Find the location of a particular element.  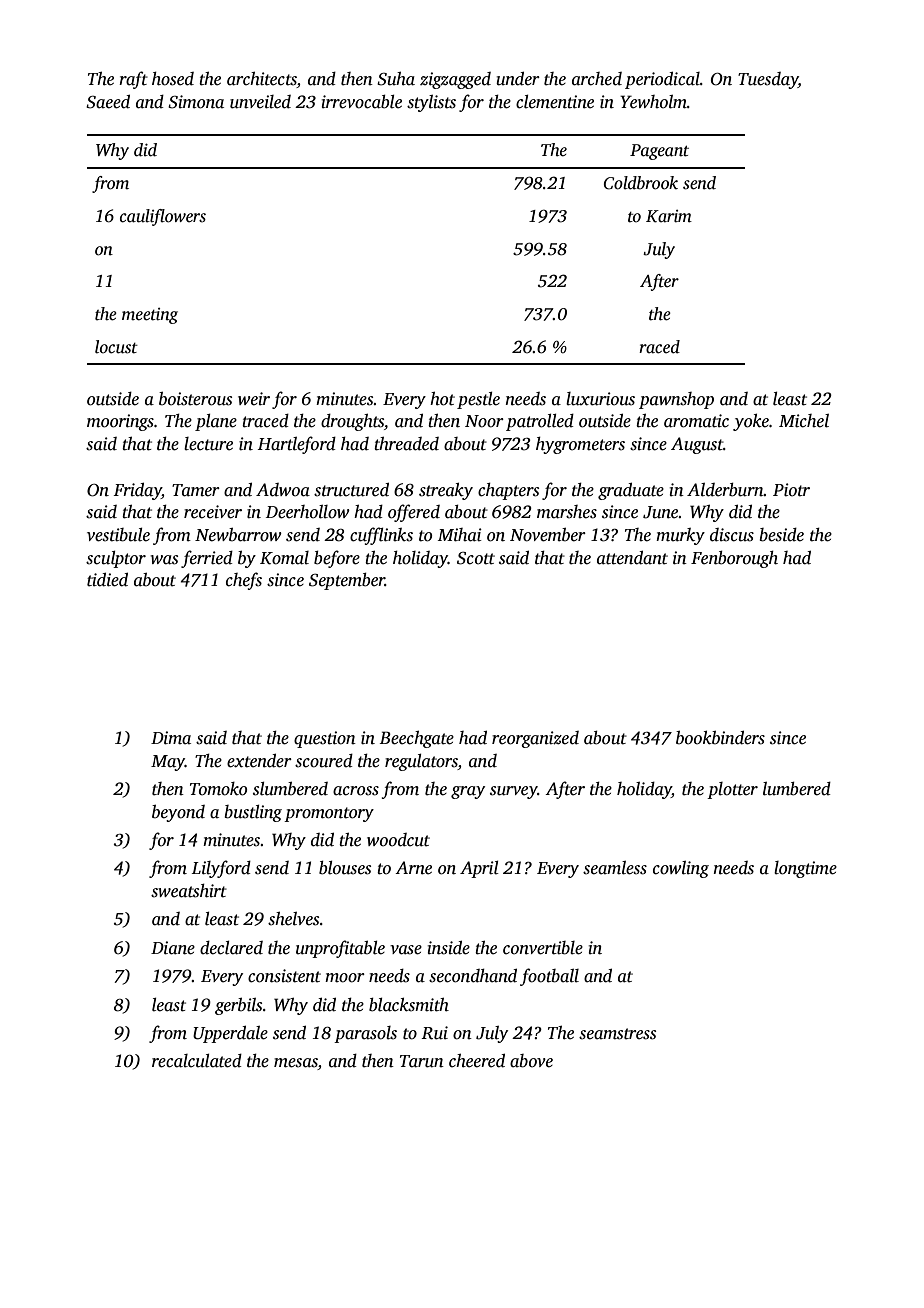

question is located at coordinates (325, 739).
